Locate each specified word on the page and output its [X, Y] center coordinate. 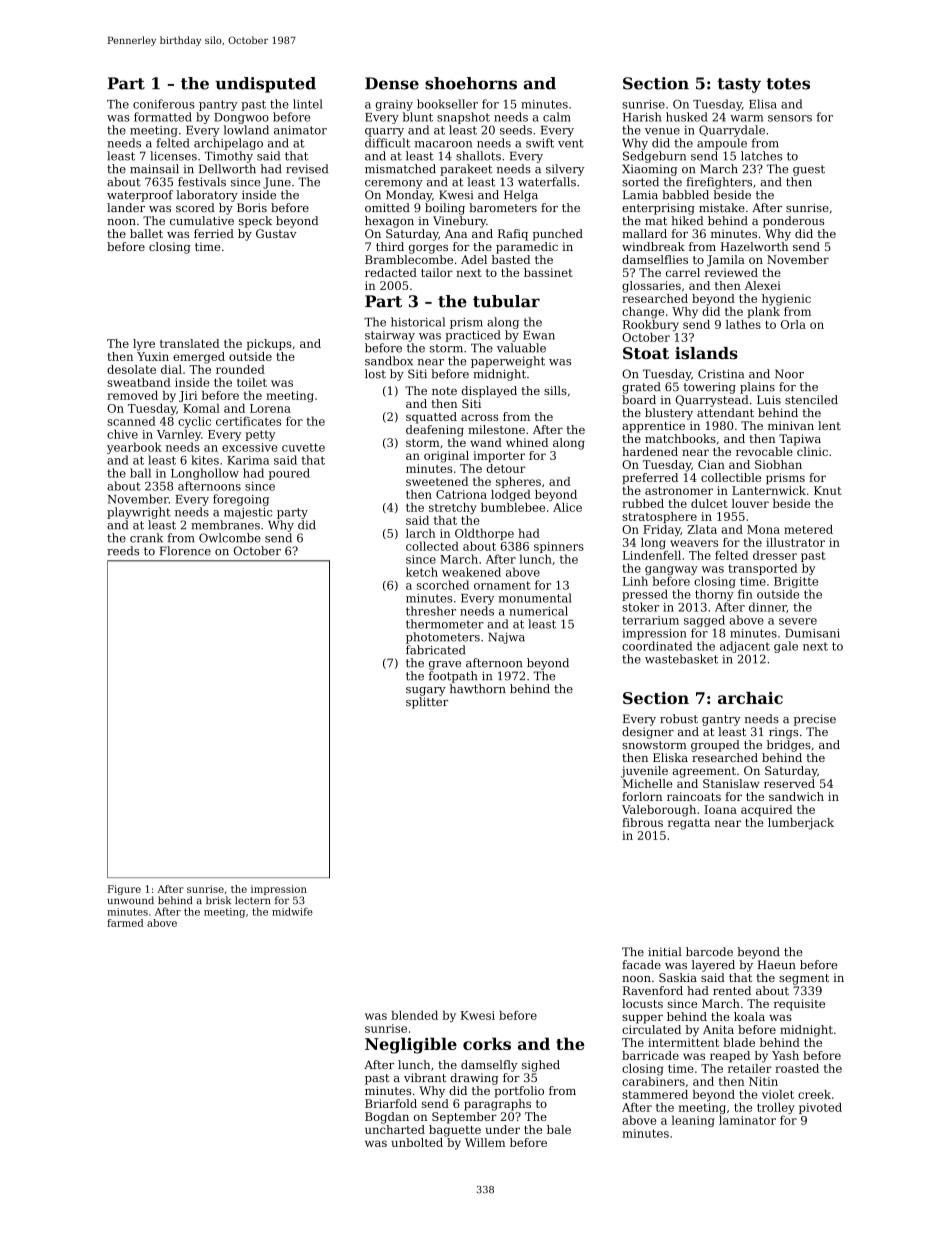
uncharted [395, 1129]
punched [558, 235]
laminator [747, 1120]
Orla [793, 324]
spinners [559, 547]
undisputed [265, 85]
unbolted [417, 1142]
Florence [185, 551]
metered [808, 529]
